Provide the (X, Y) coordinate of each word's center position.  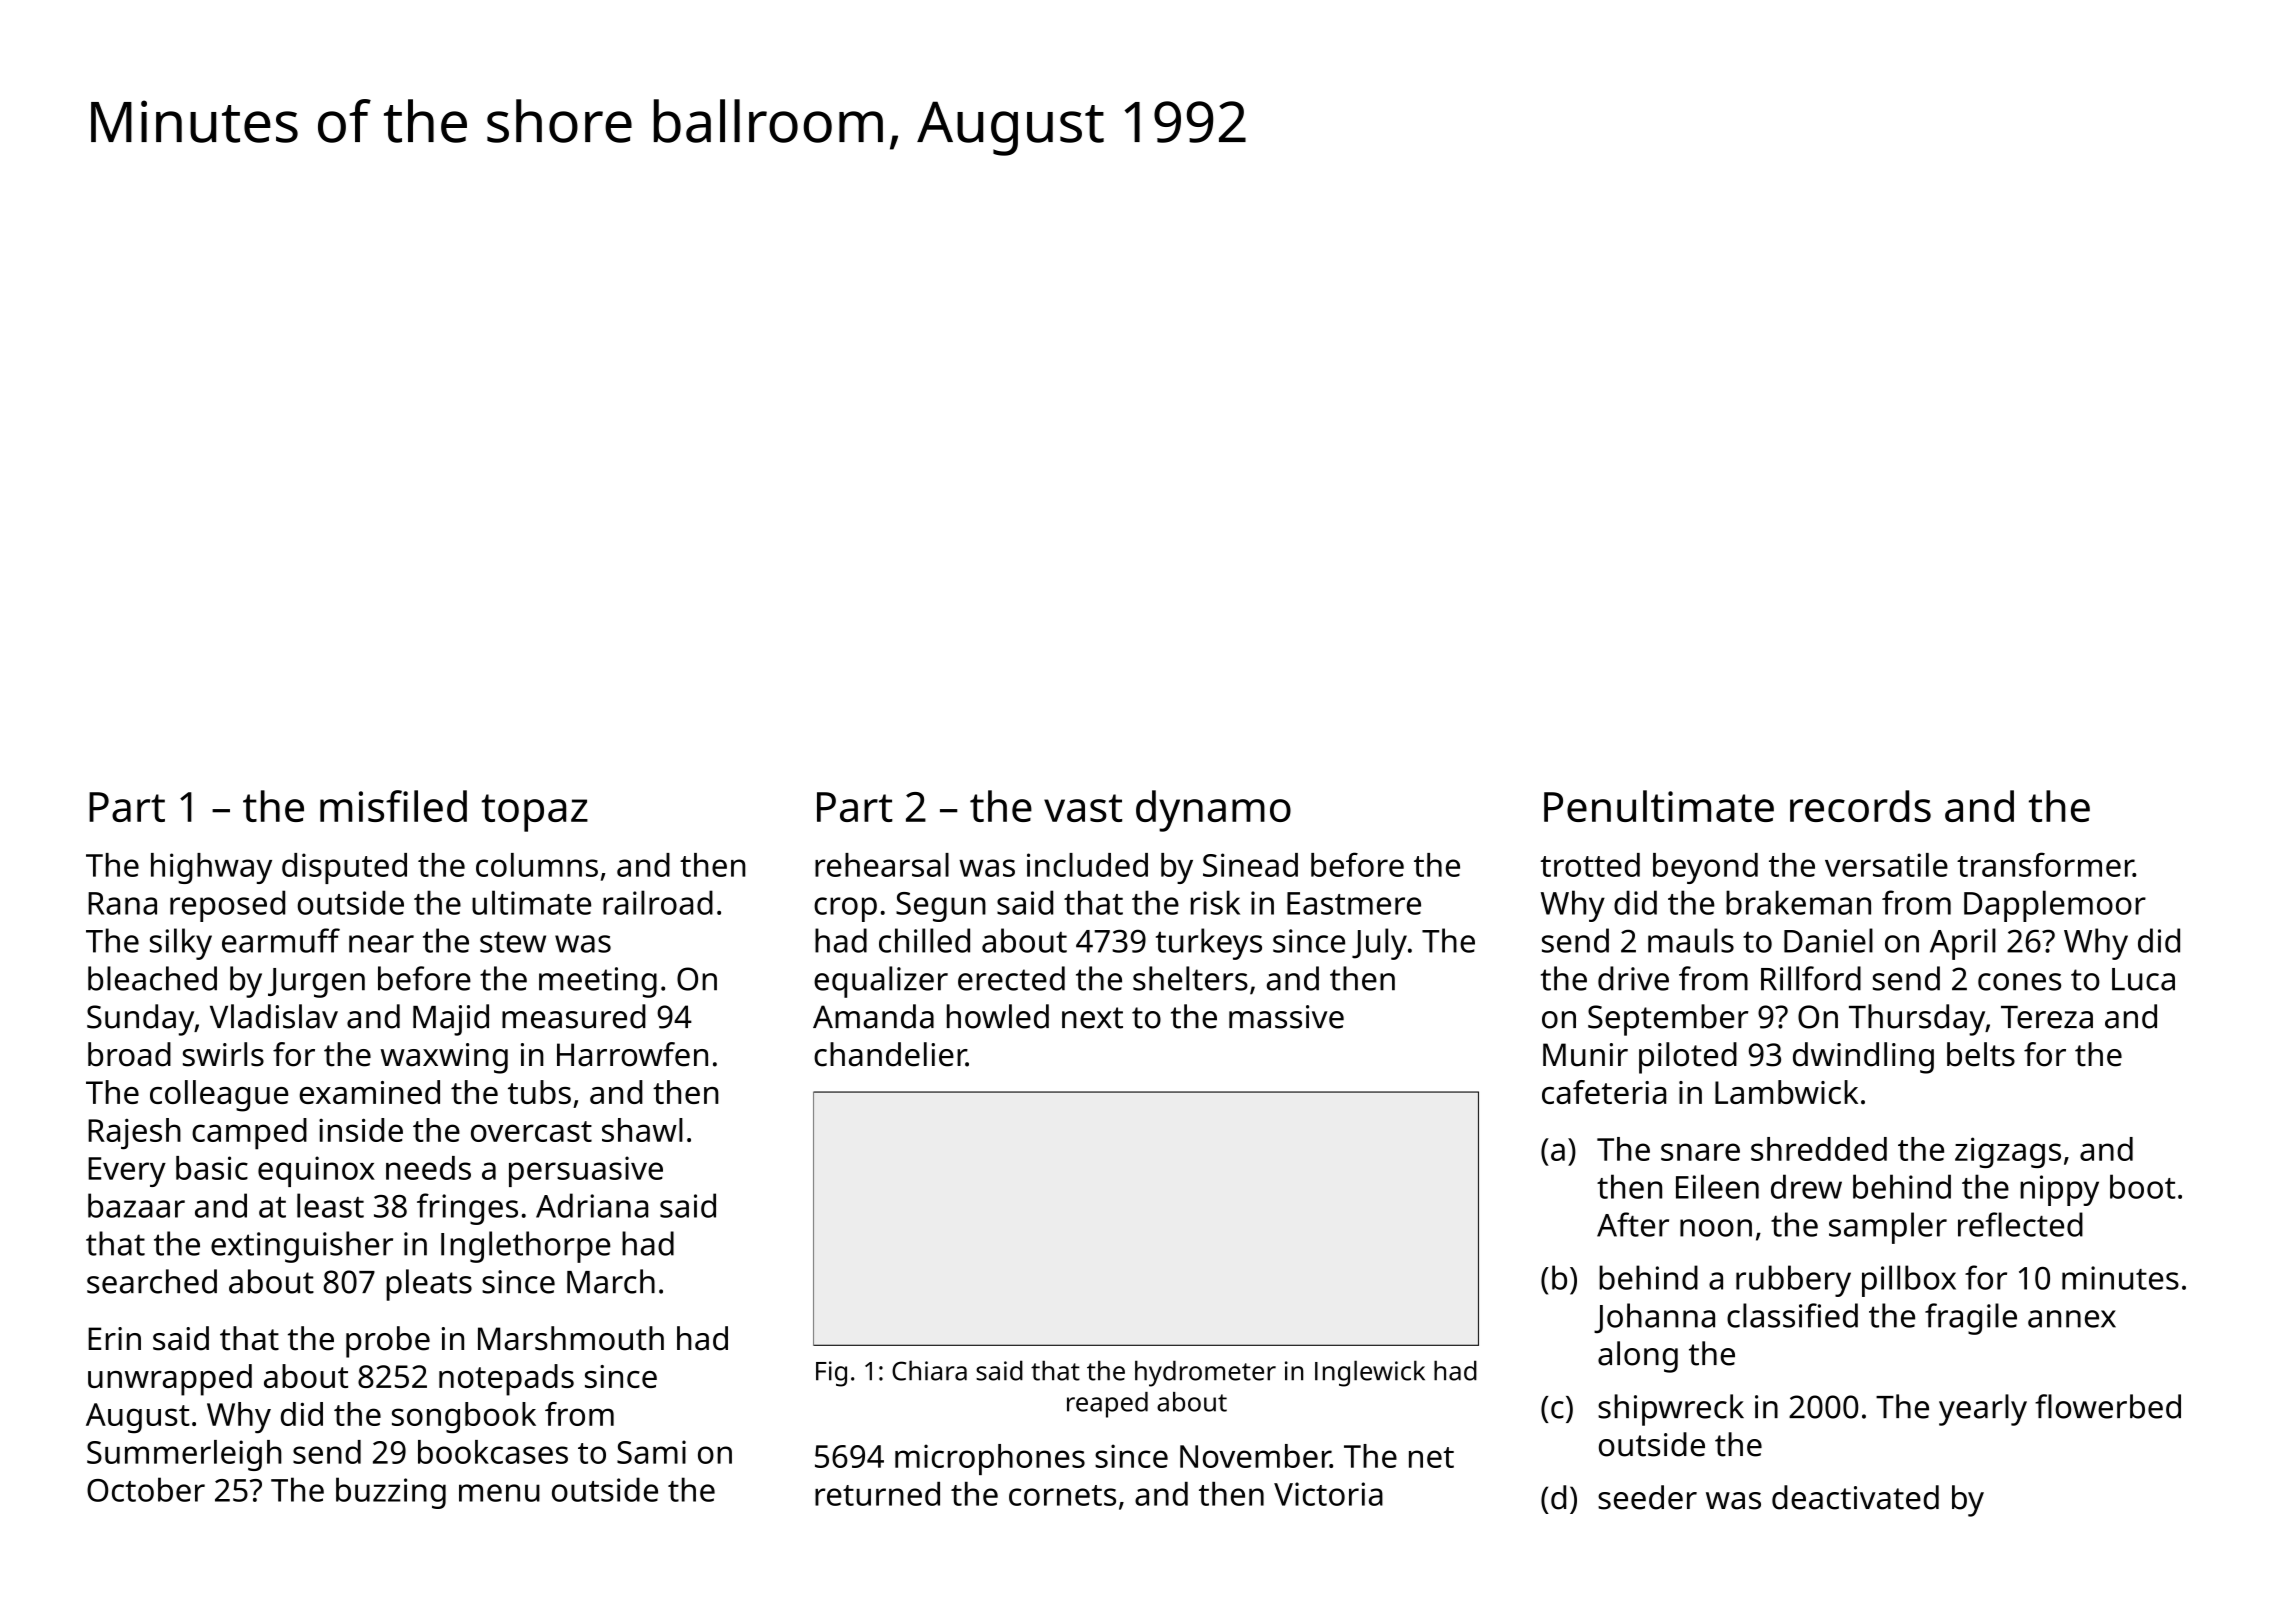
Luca (2143, 979)
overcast (531, 1131)
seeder (1647, 1497)
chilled (924, 940)
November (1255, 1456)
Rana (122, 903)
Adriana (592, 1205)
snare (1700, 1152)
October (146, 1489)
